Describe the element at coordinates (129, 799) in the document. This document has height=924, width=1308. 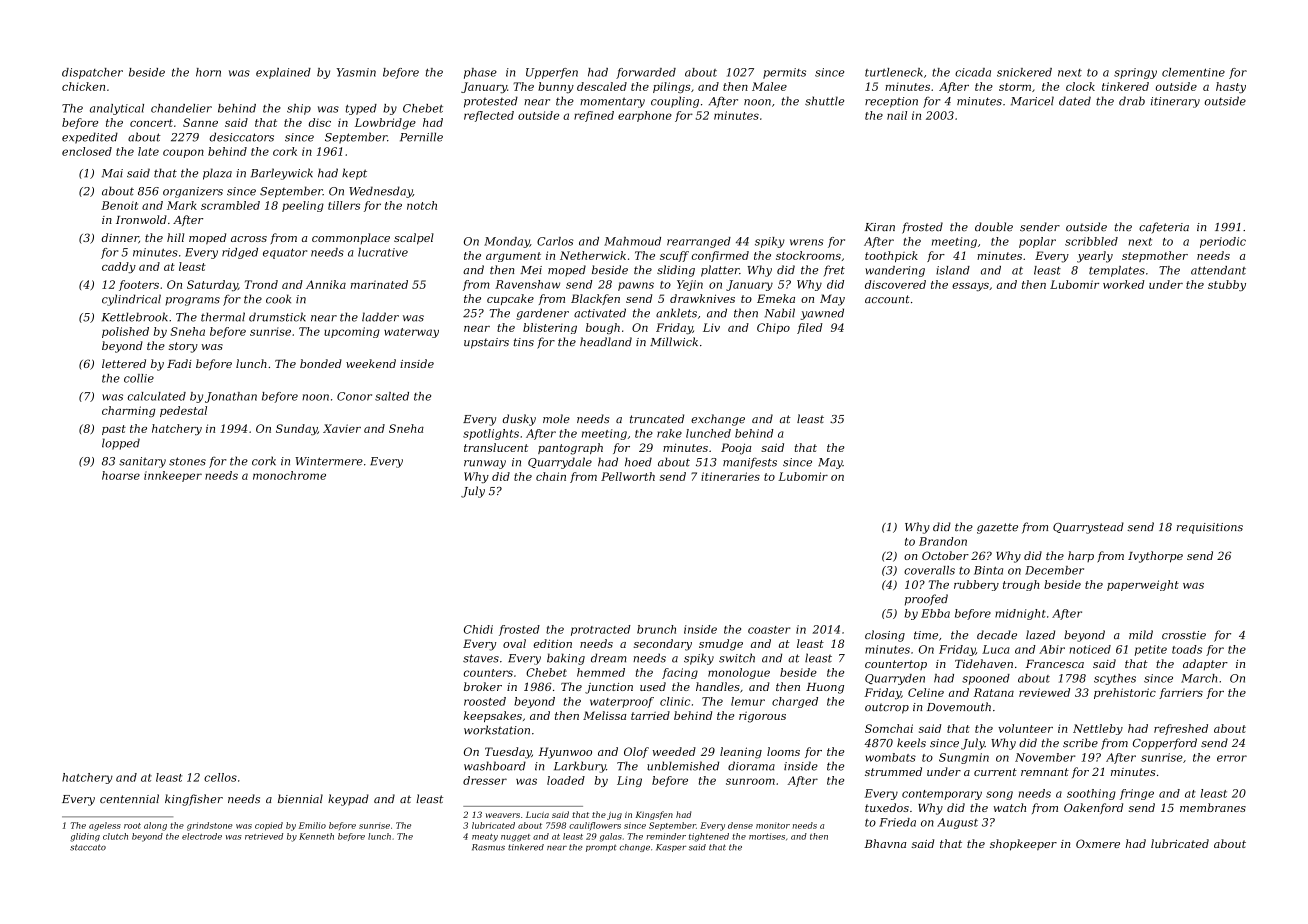
I see `centennial` at that location.
